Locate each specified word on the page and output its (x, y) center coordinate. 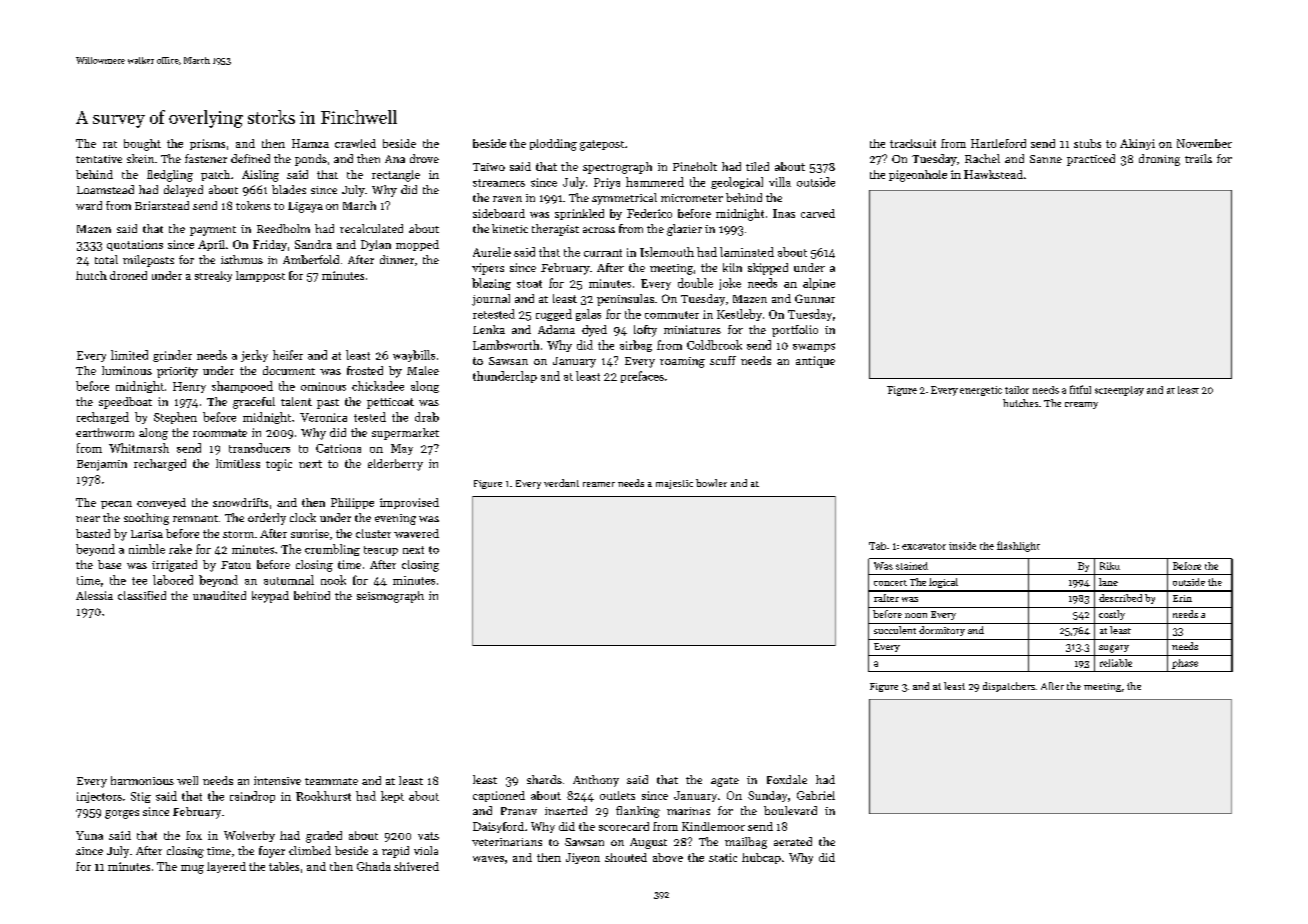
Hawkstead (993, 174)
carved (818, 213)
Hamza (310, 143)
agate (725, 782)
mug (192, 869)
